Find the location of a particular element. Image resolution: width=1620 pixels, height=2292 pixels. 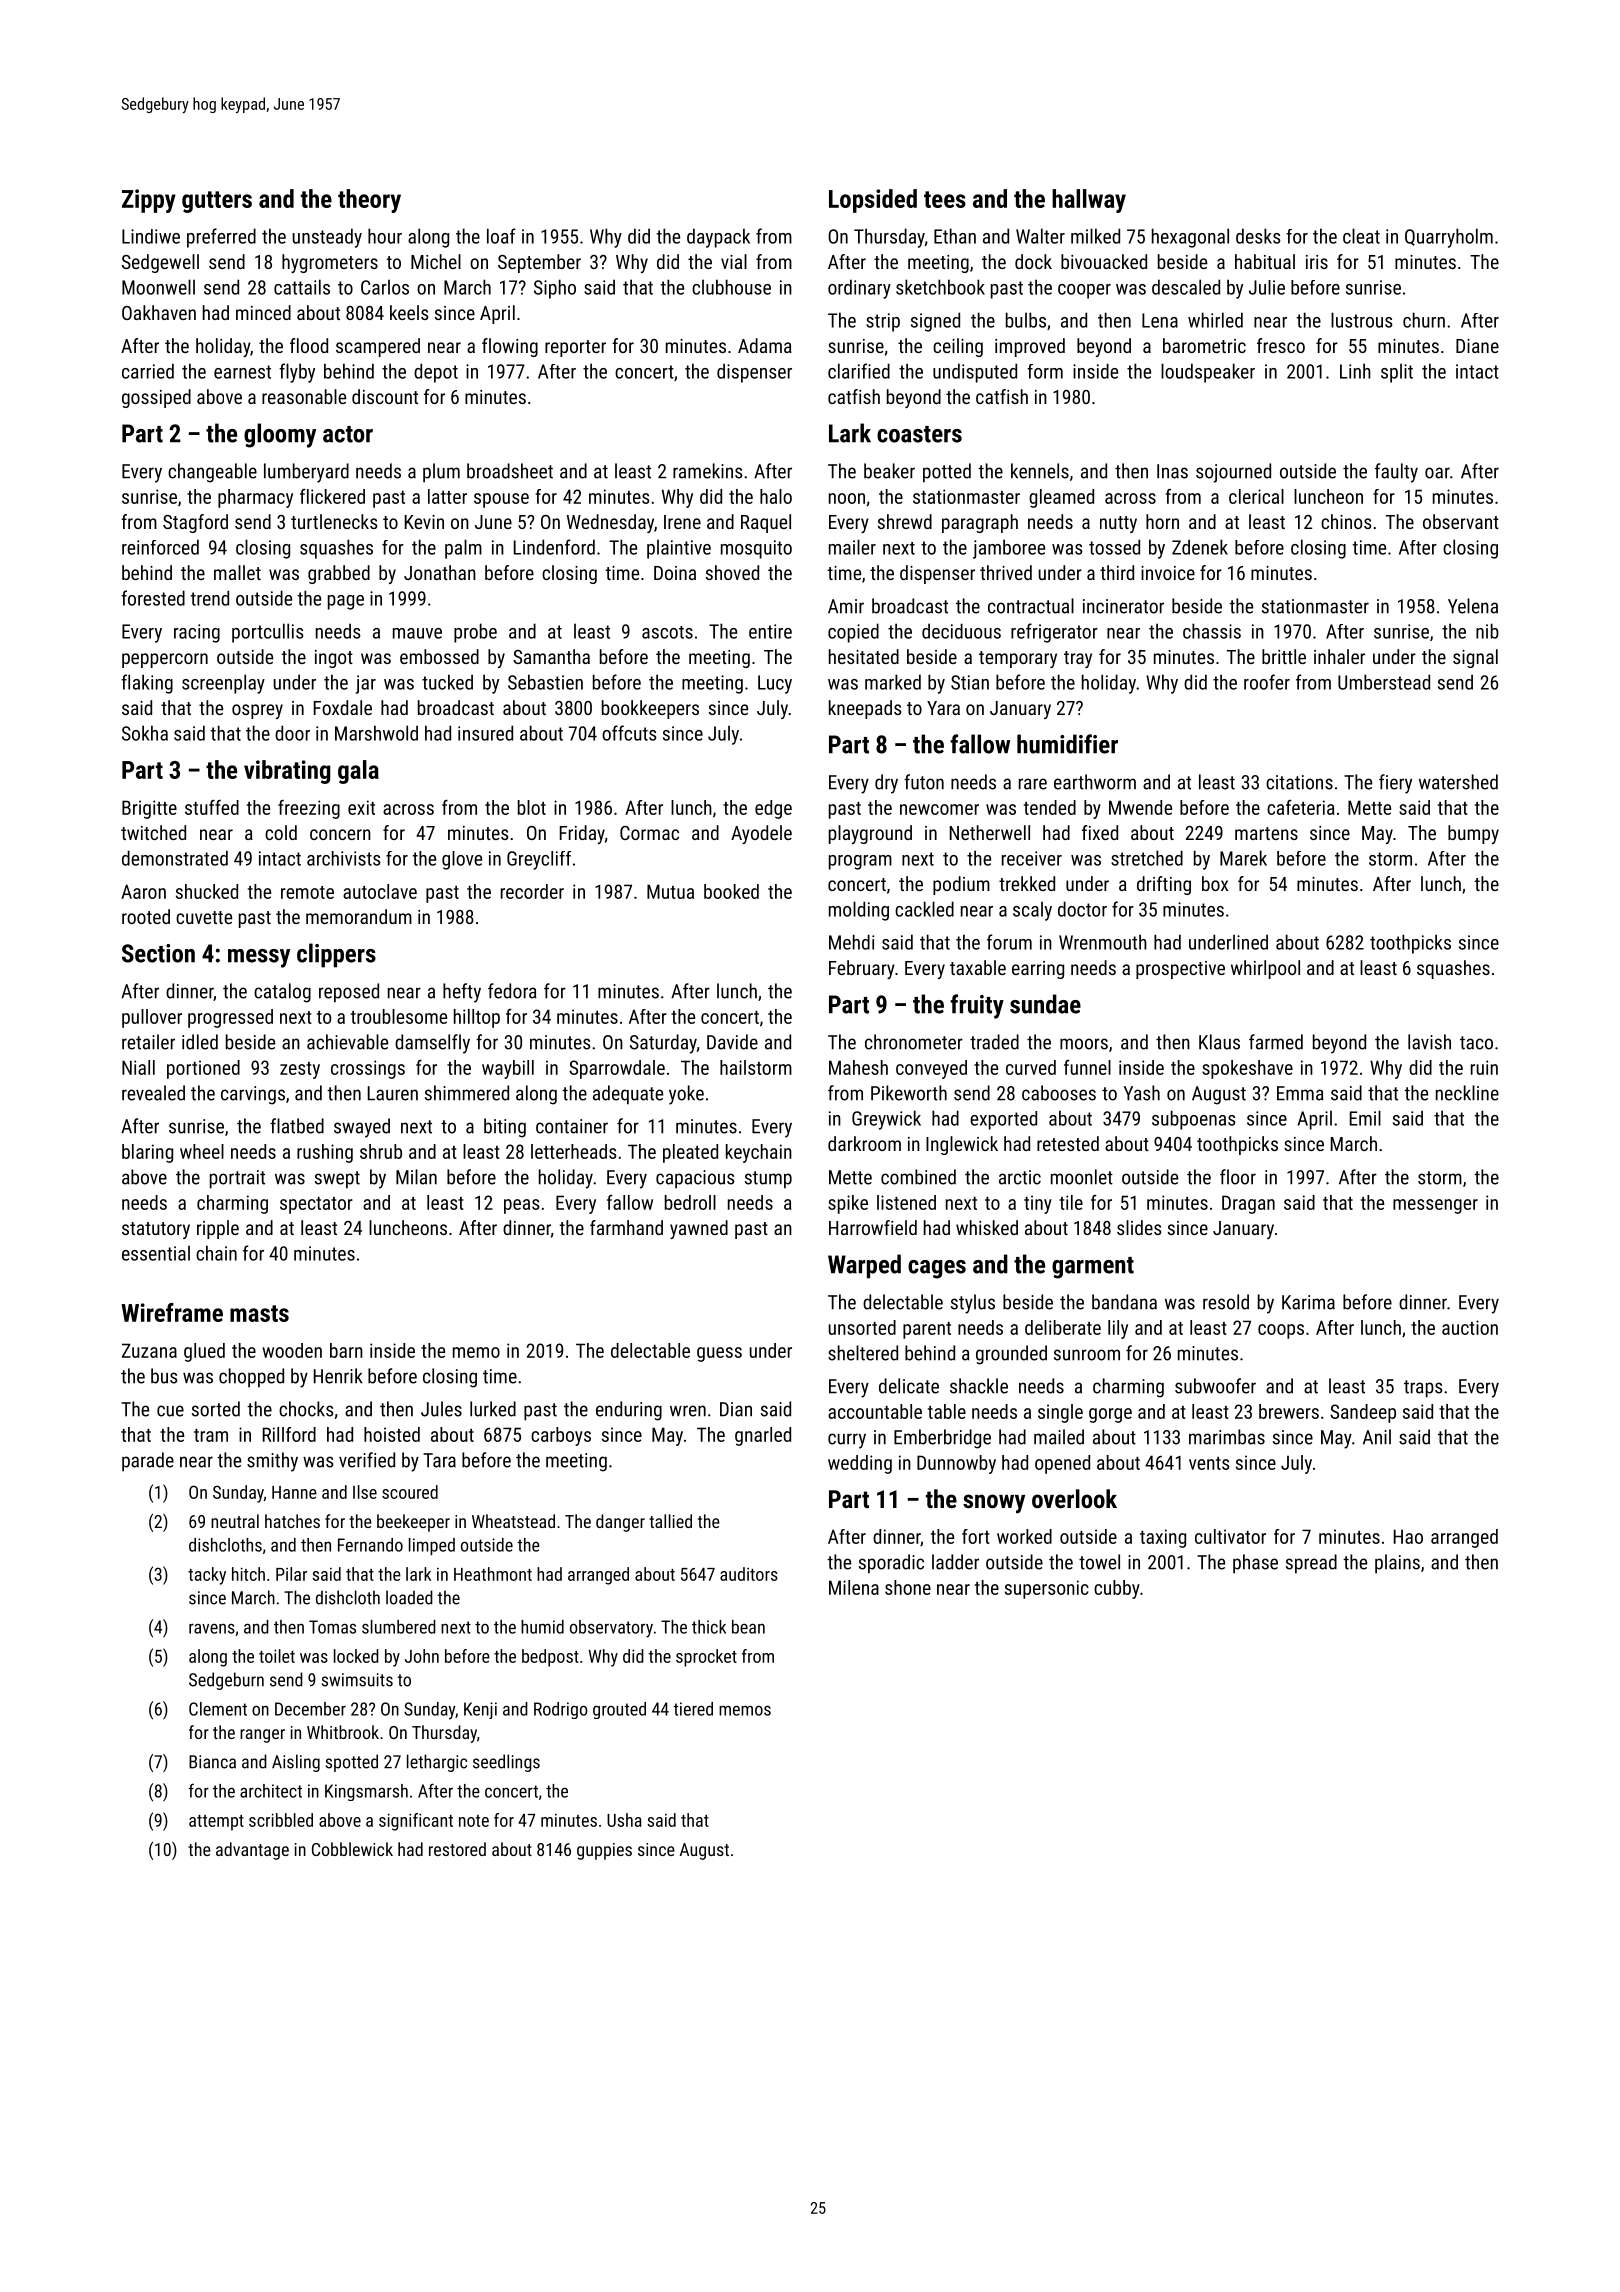

attempt is located at coordinates (216, 1823).
